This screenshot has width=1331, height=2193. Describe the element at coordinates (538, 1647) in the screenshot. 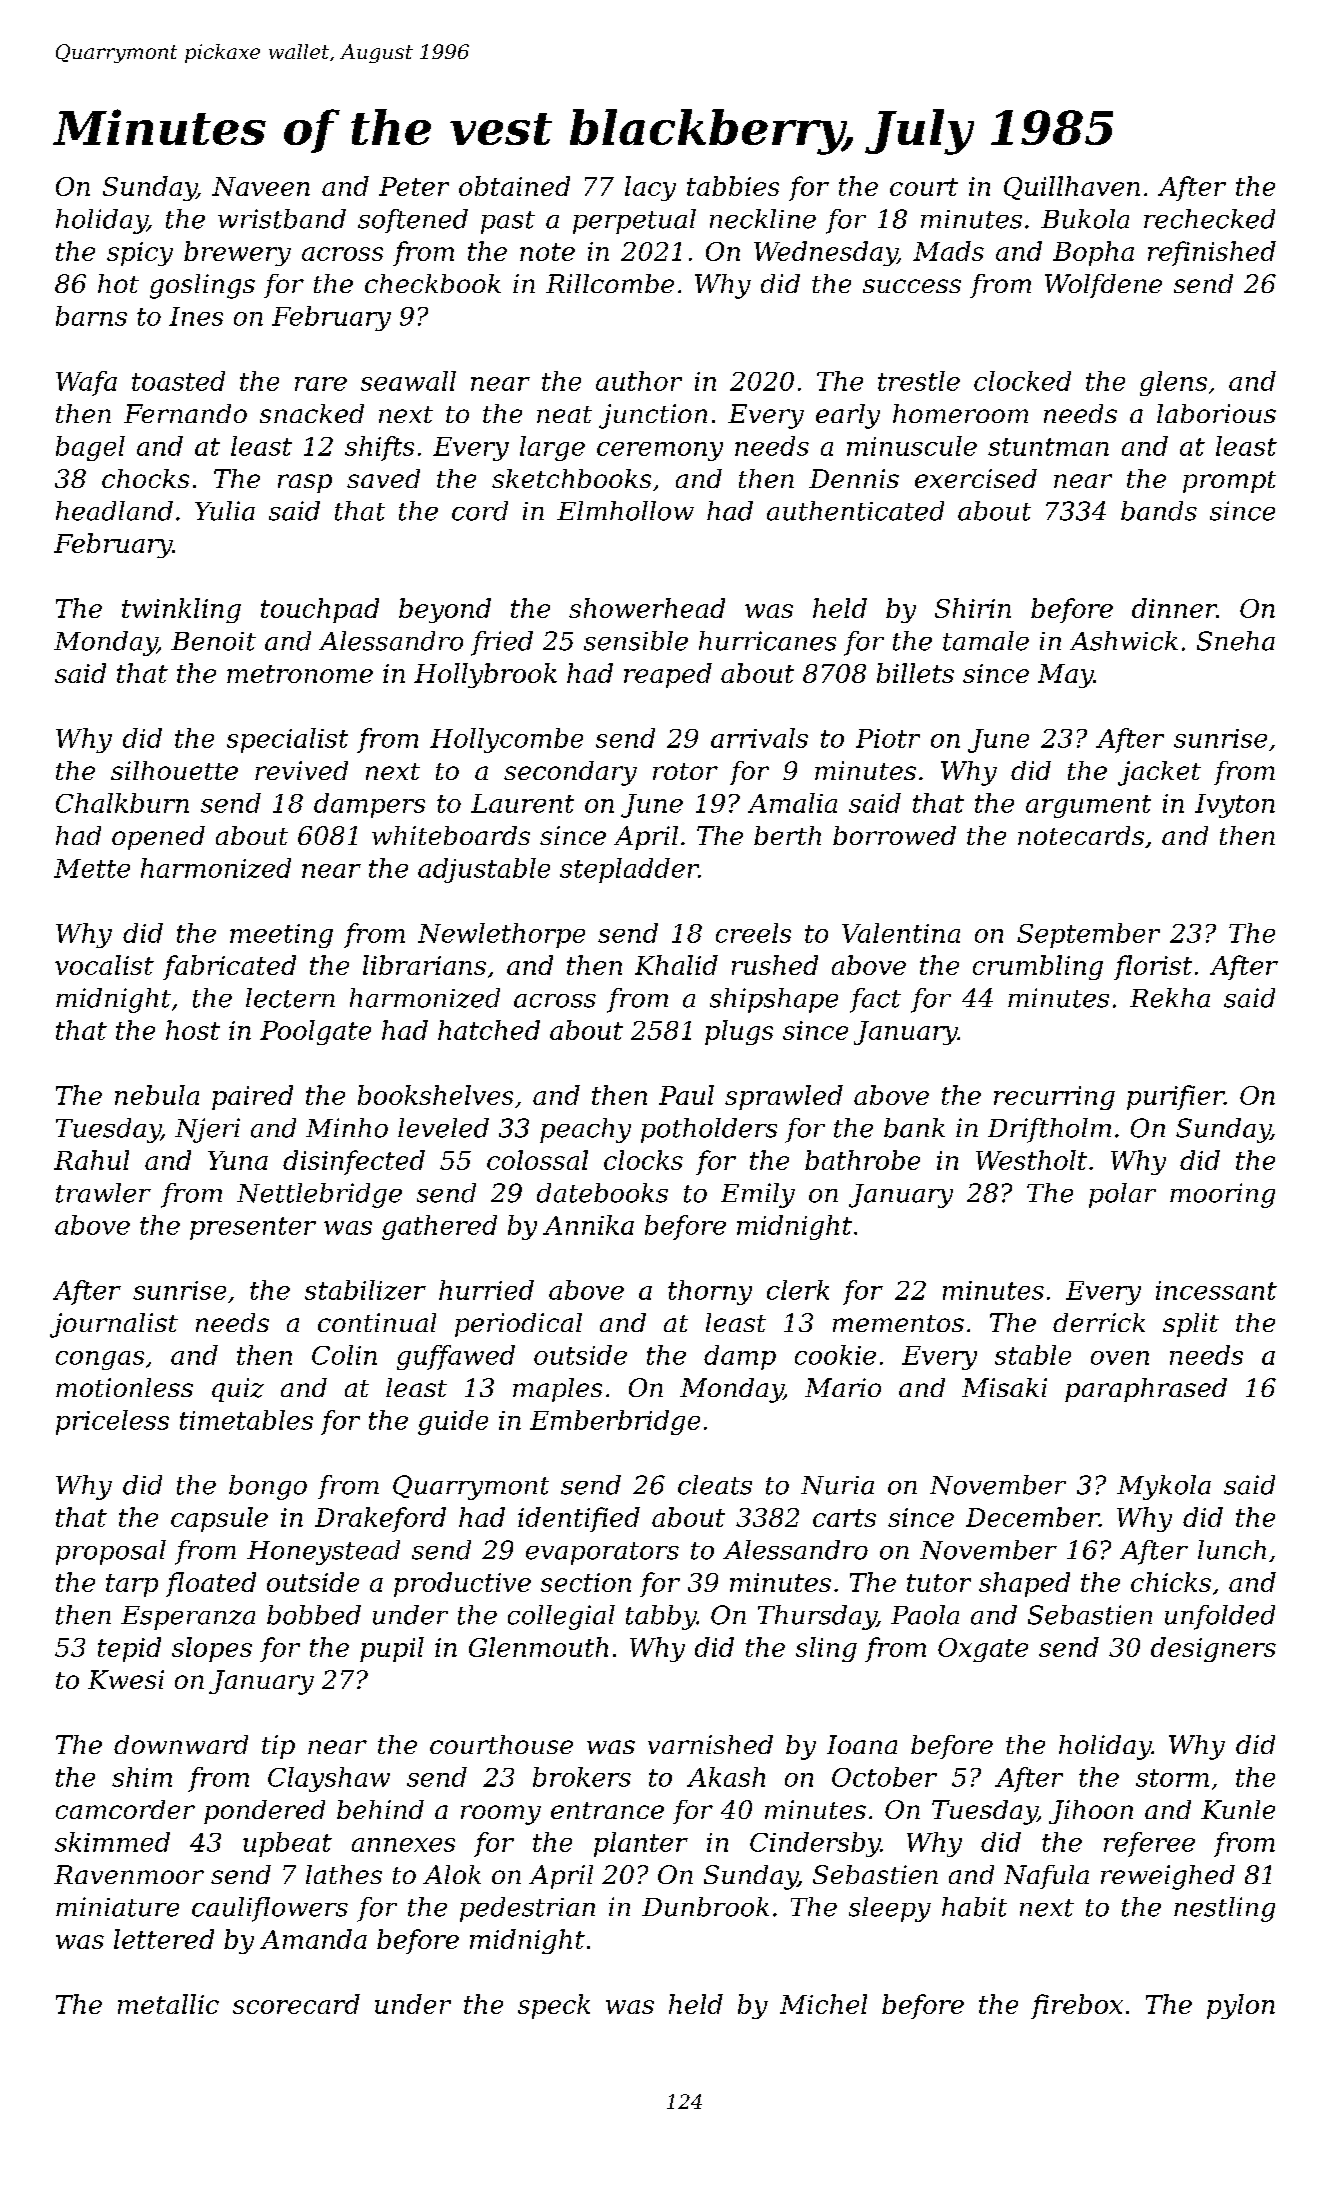

I see `Glenmouth` at that location.
